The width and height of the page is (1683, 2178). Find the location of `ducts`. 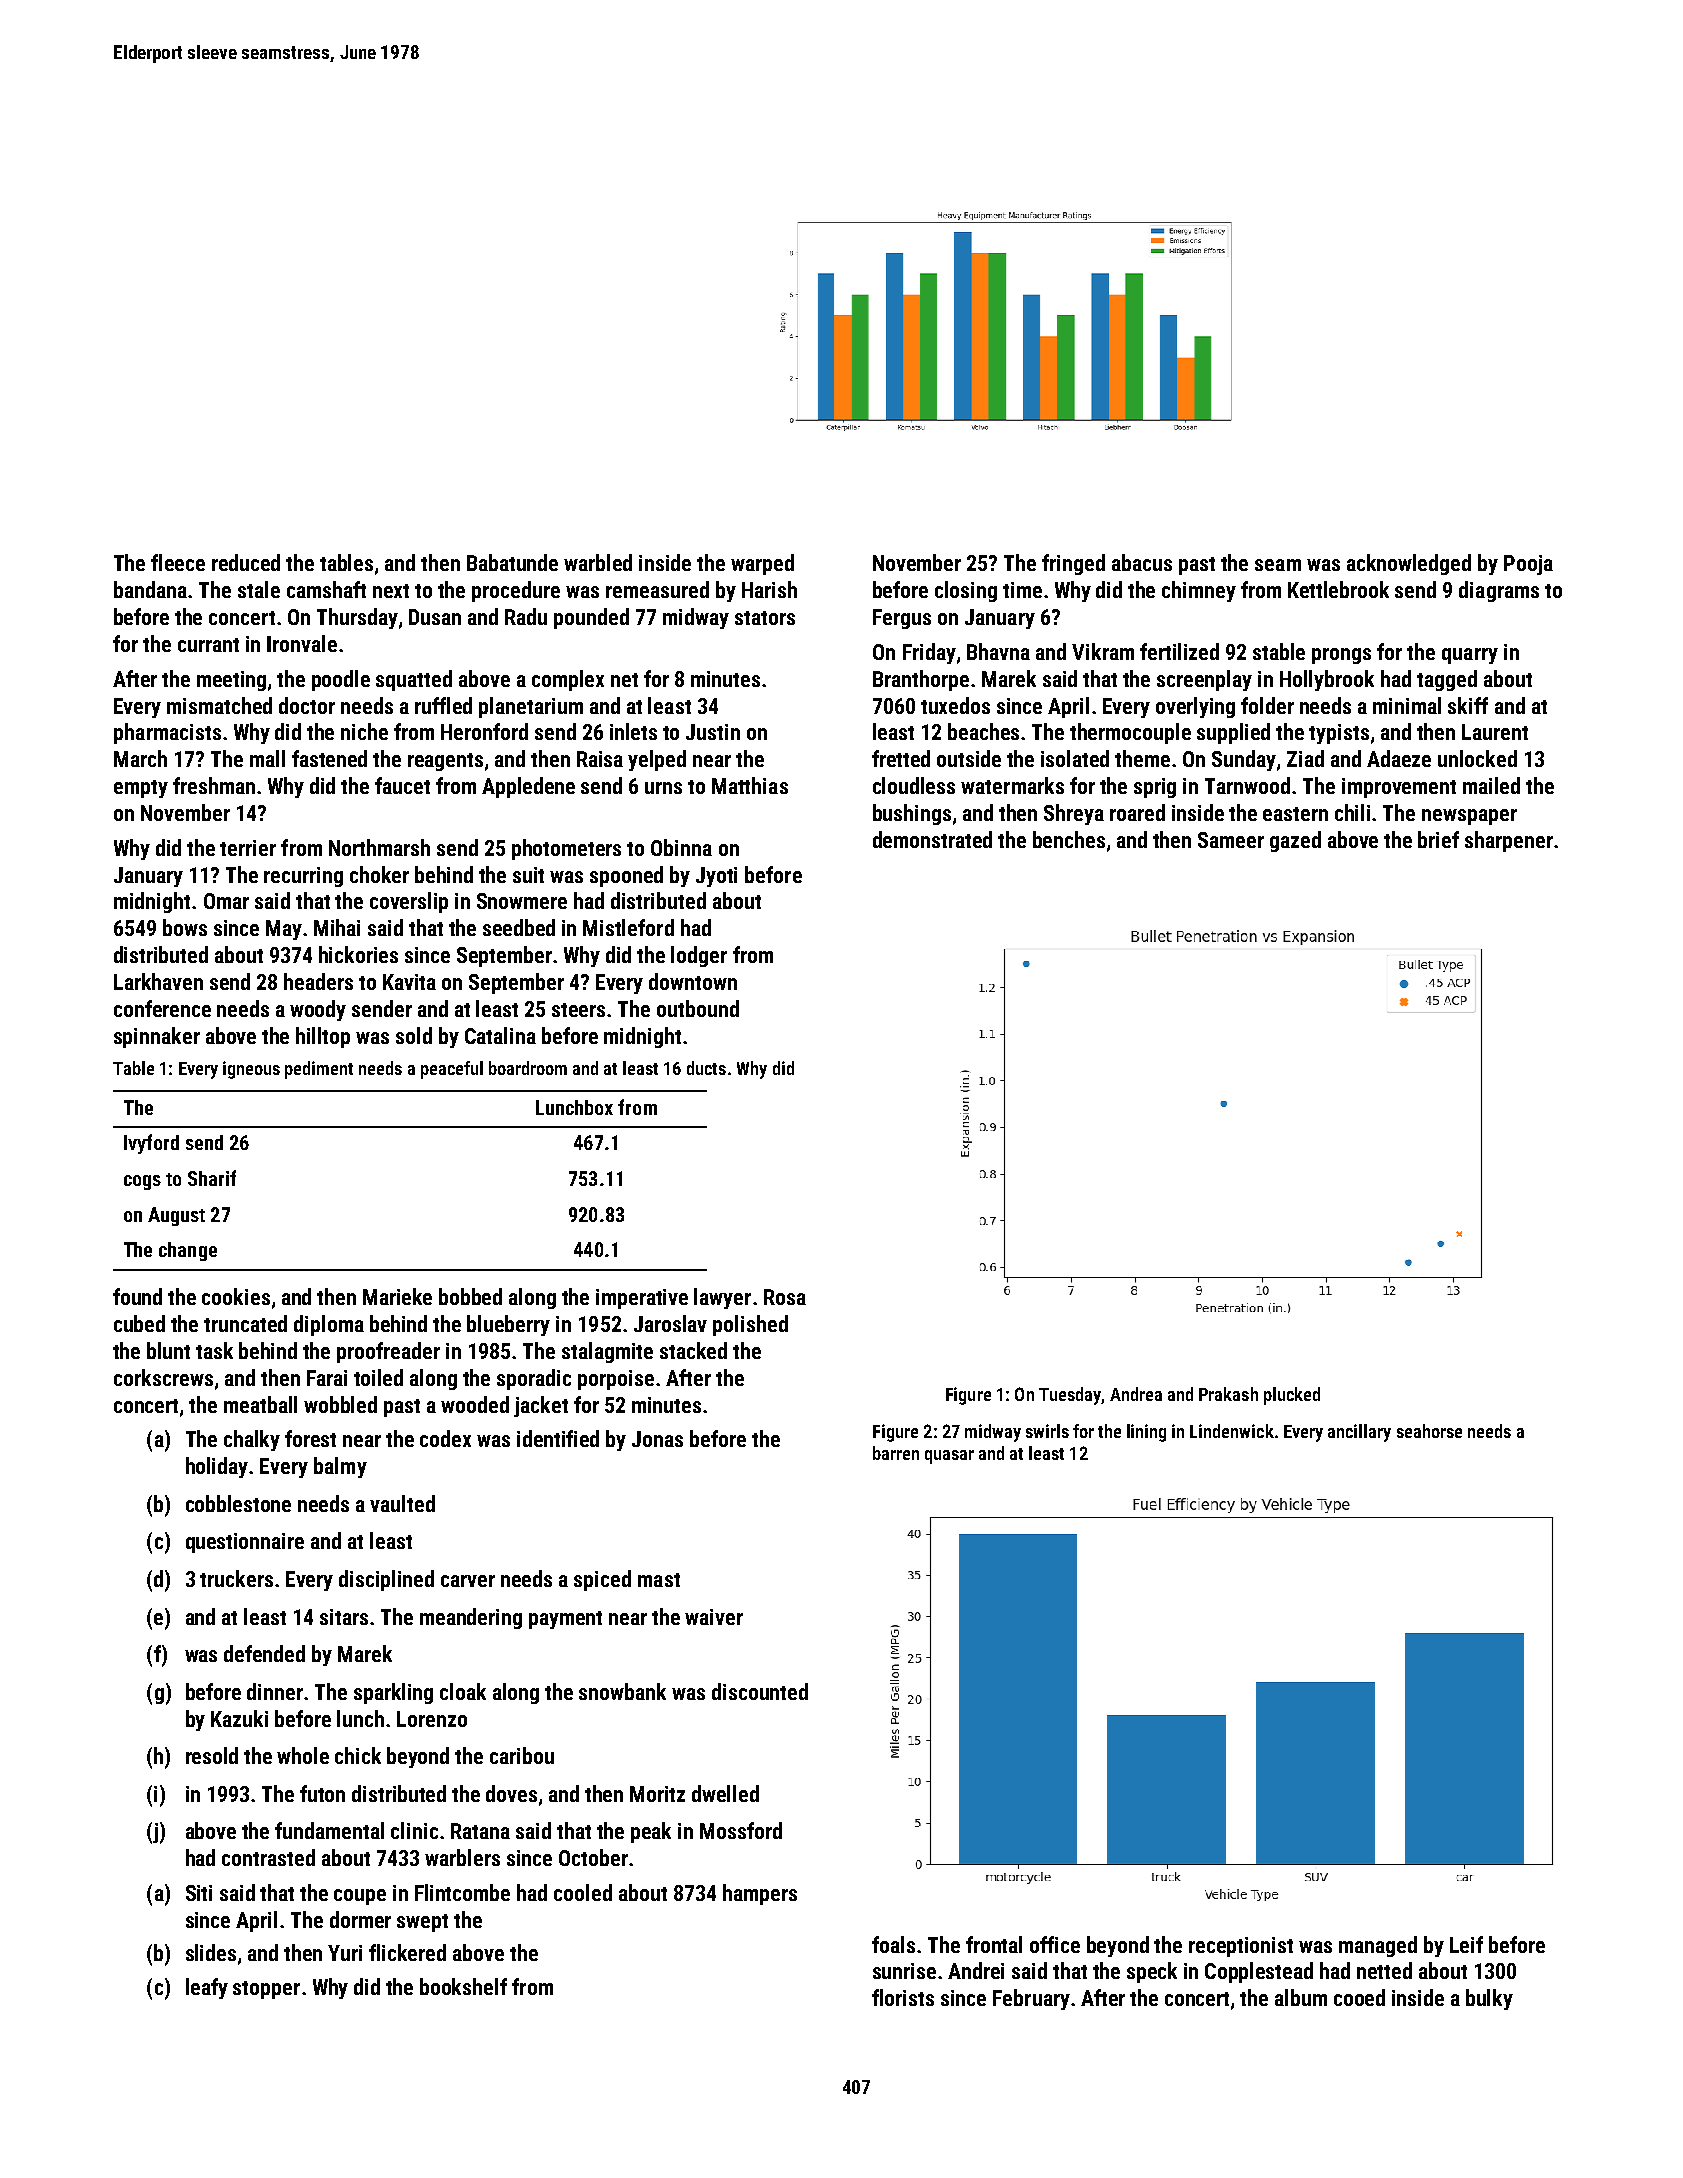

ducts is located at coordinates (706, 1068).
